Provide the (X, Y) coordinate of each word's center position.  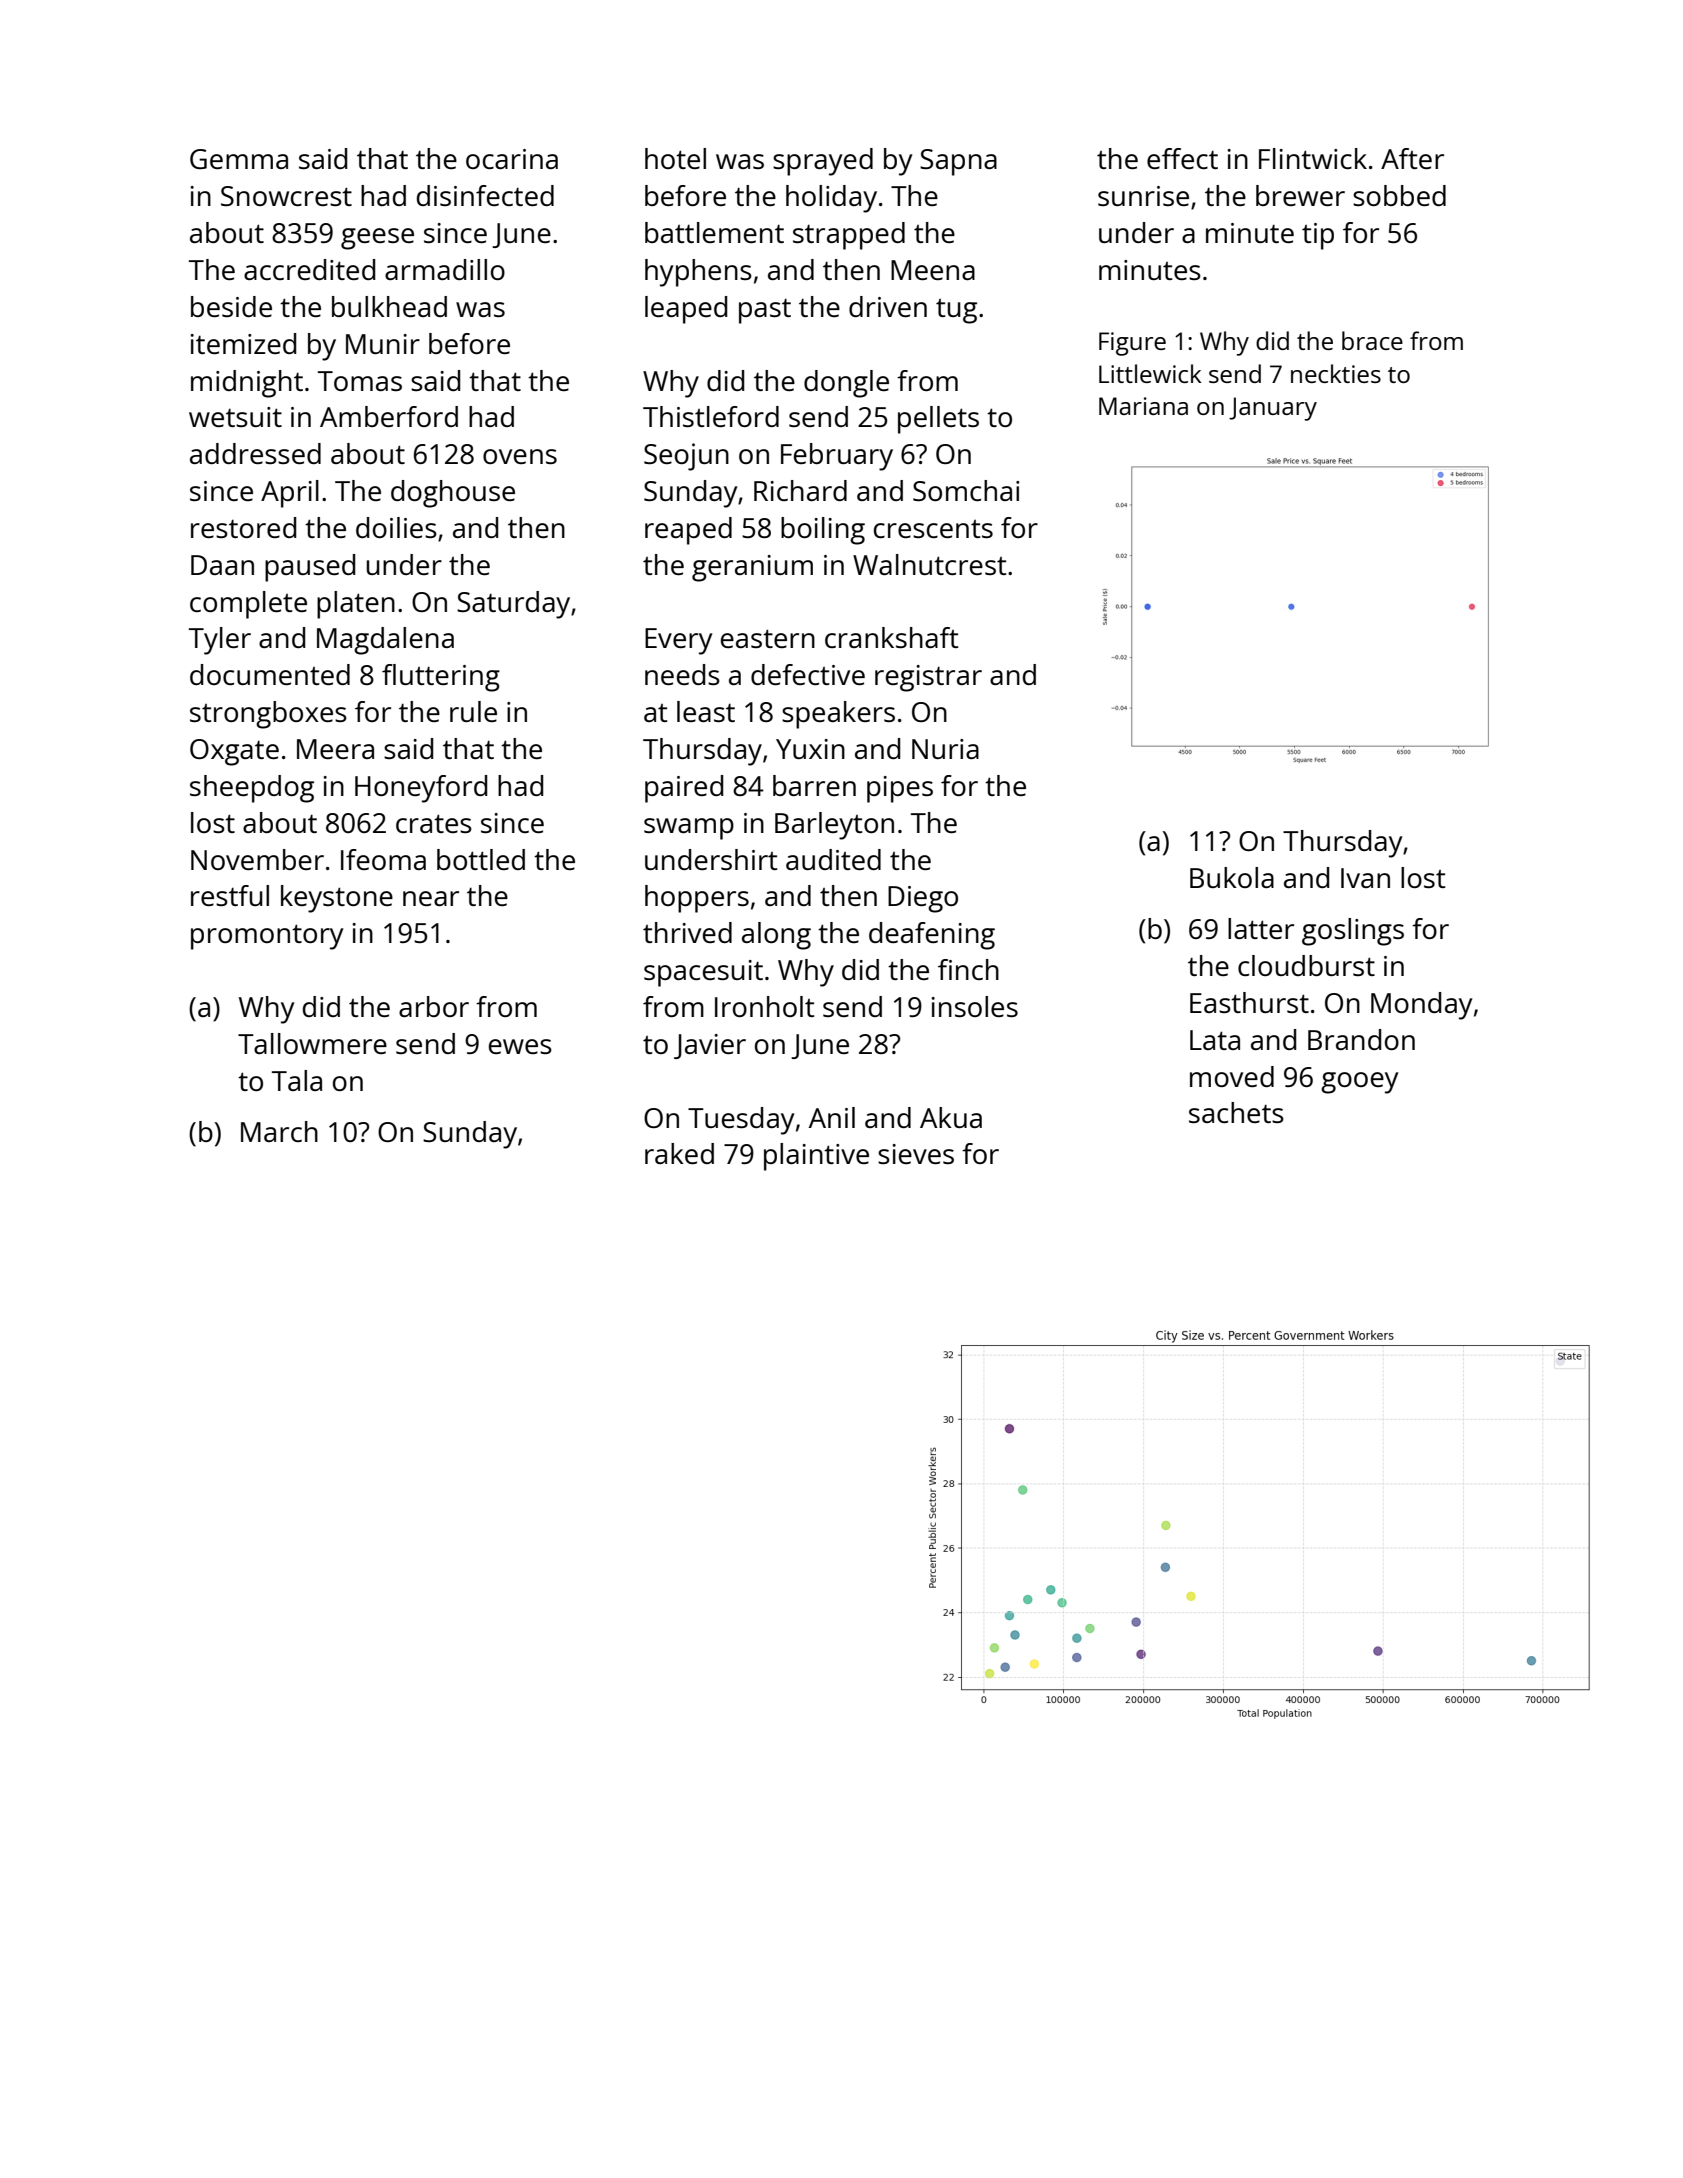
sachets (1236, 1112)
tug (956, 311)
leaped (686, 310)
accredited (309, 269)
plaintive (816, 1157)
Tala (297, 1080)
